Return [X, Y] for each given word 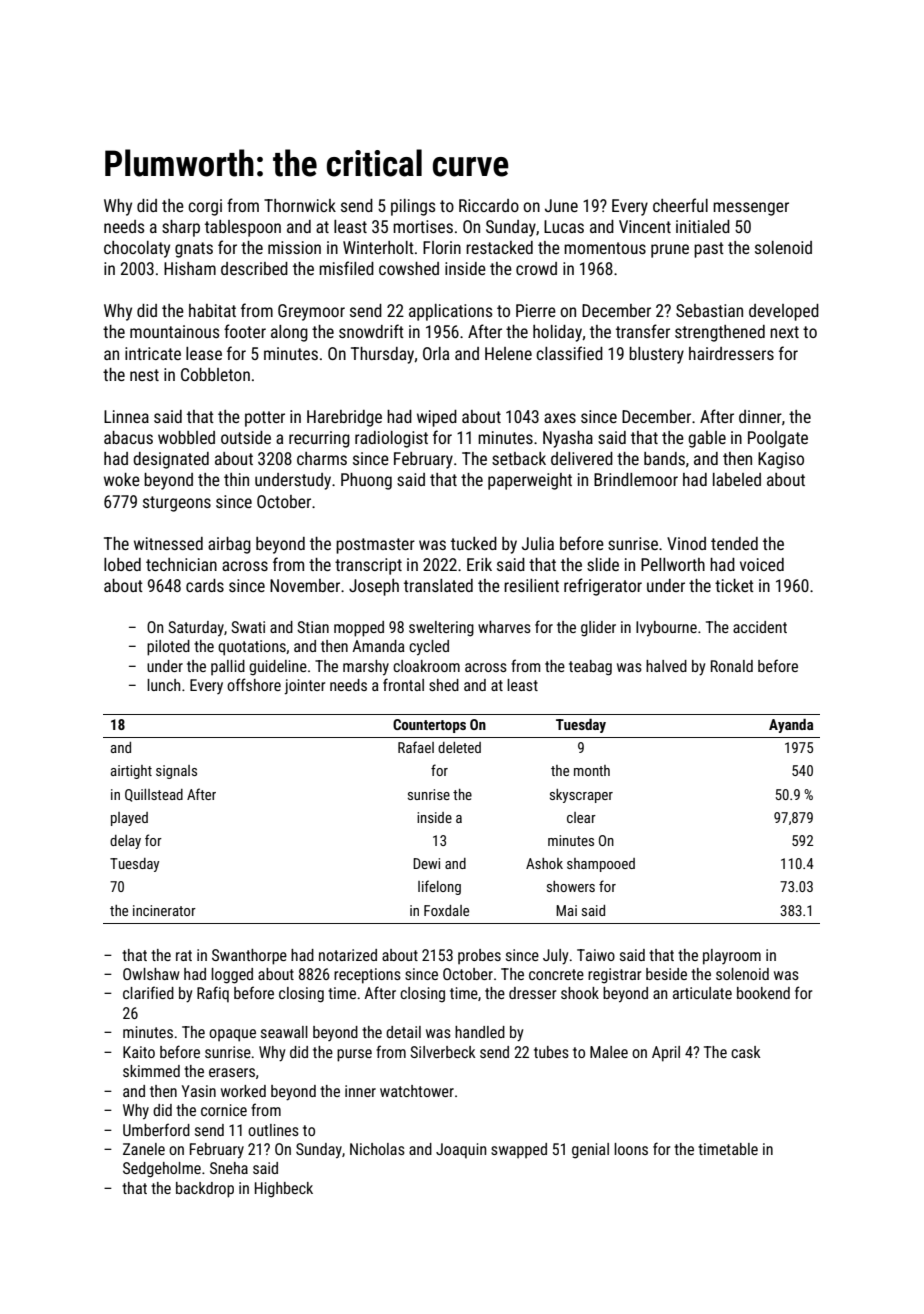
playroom [732, 957]
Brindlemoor [636, 479]
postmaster [375, 546]
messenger [751, 209]
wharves [504, 627]
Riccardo [489, 205]
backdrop [205, 1190]
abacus [128, 437]
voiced [762, 564]
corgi [205, 207]
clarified [148, 992]
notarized [348, 955]
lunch [163, 685]
